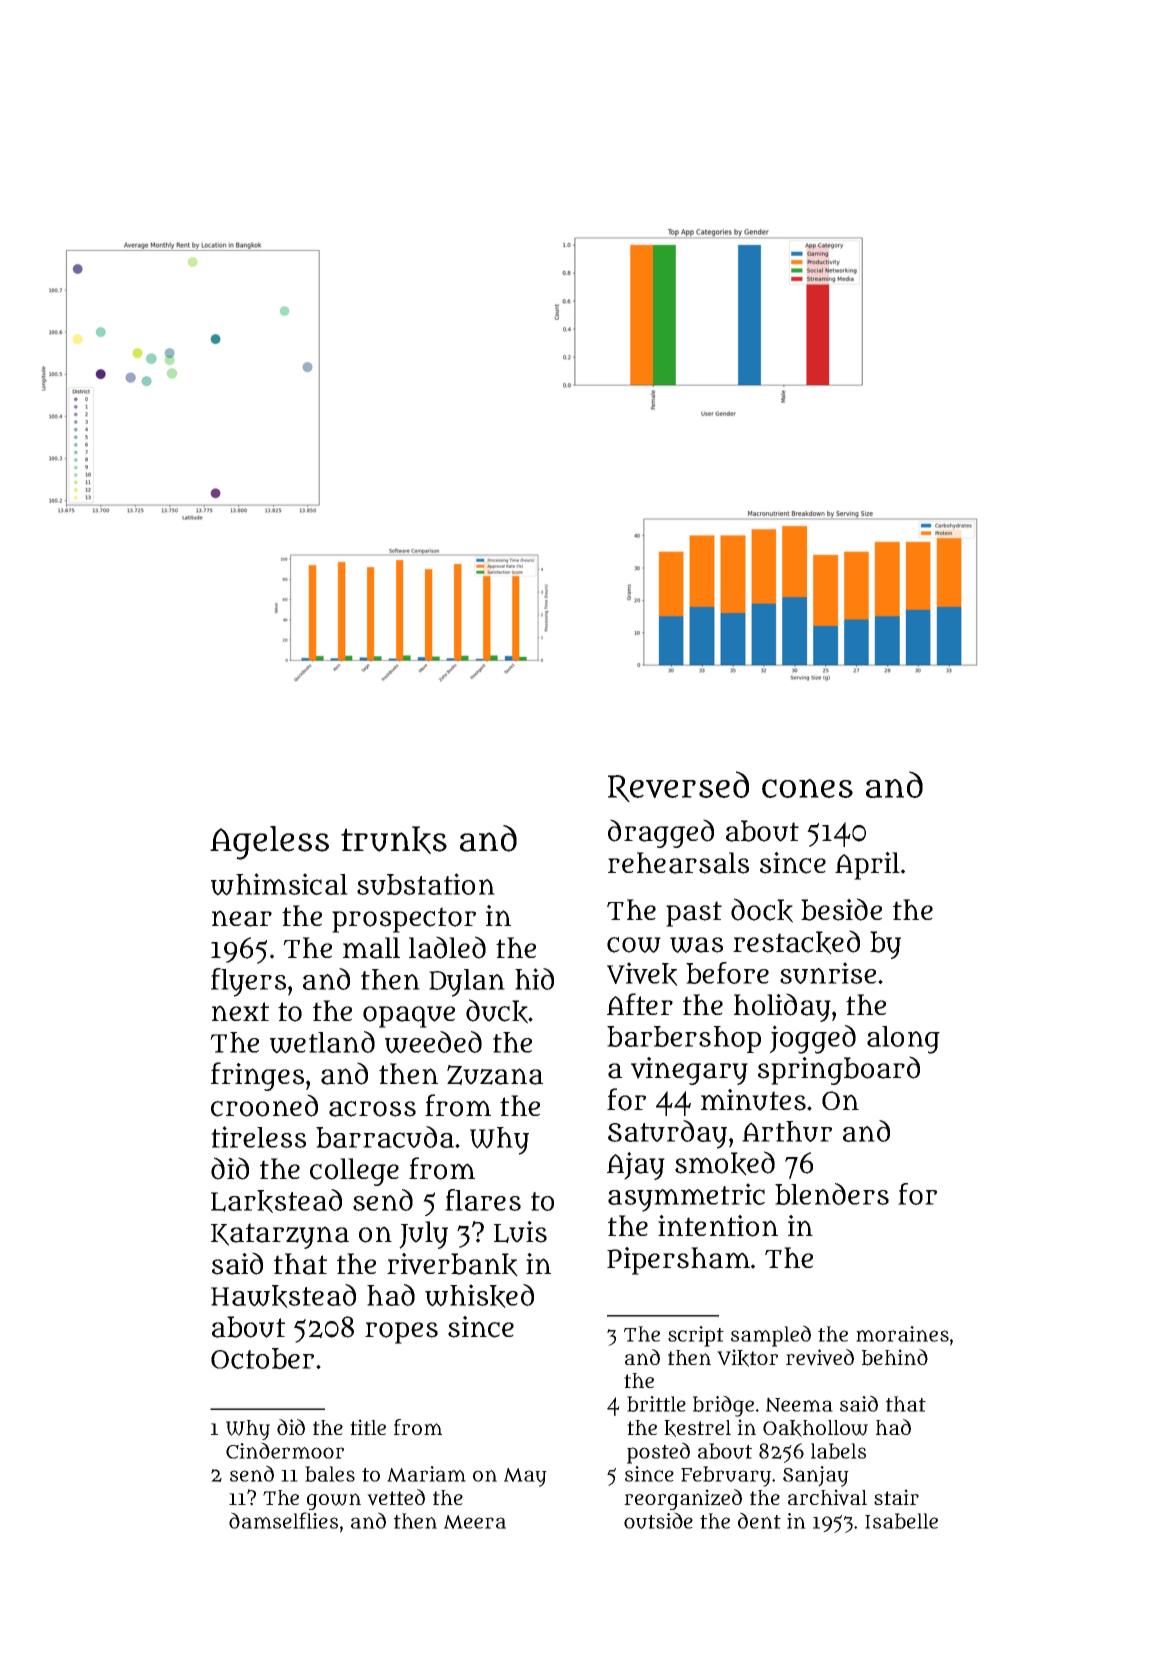 The image size is (1165, 1654). Describe the element at coordinates (841, 909) in the document. I see `beside` at that location.
